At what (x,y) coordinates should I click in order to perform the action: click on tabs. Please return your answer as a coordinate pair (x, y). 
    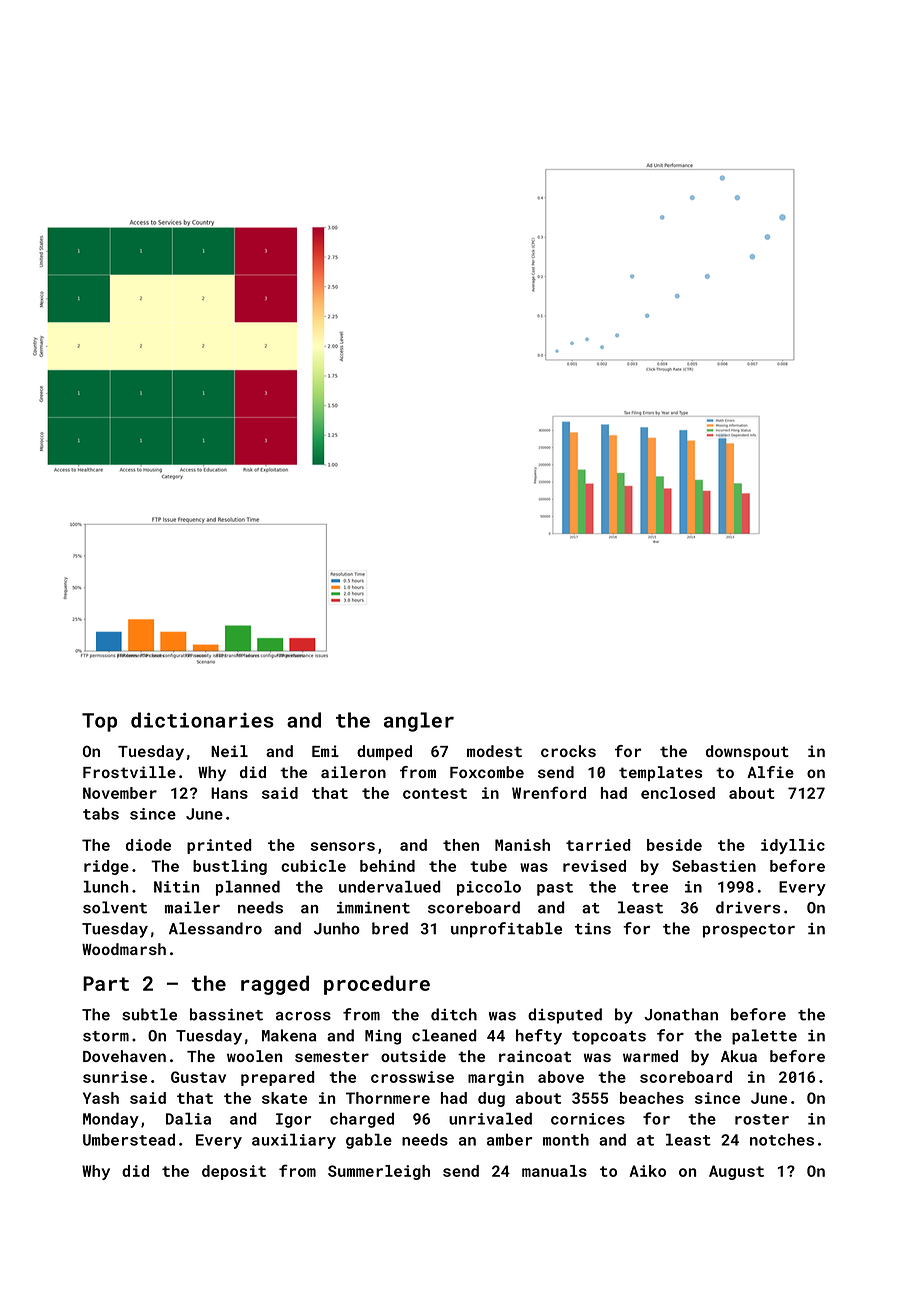
    Looking at the image, I should click on (101, 813).
